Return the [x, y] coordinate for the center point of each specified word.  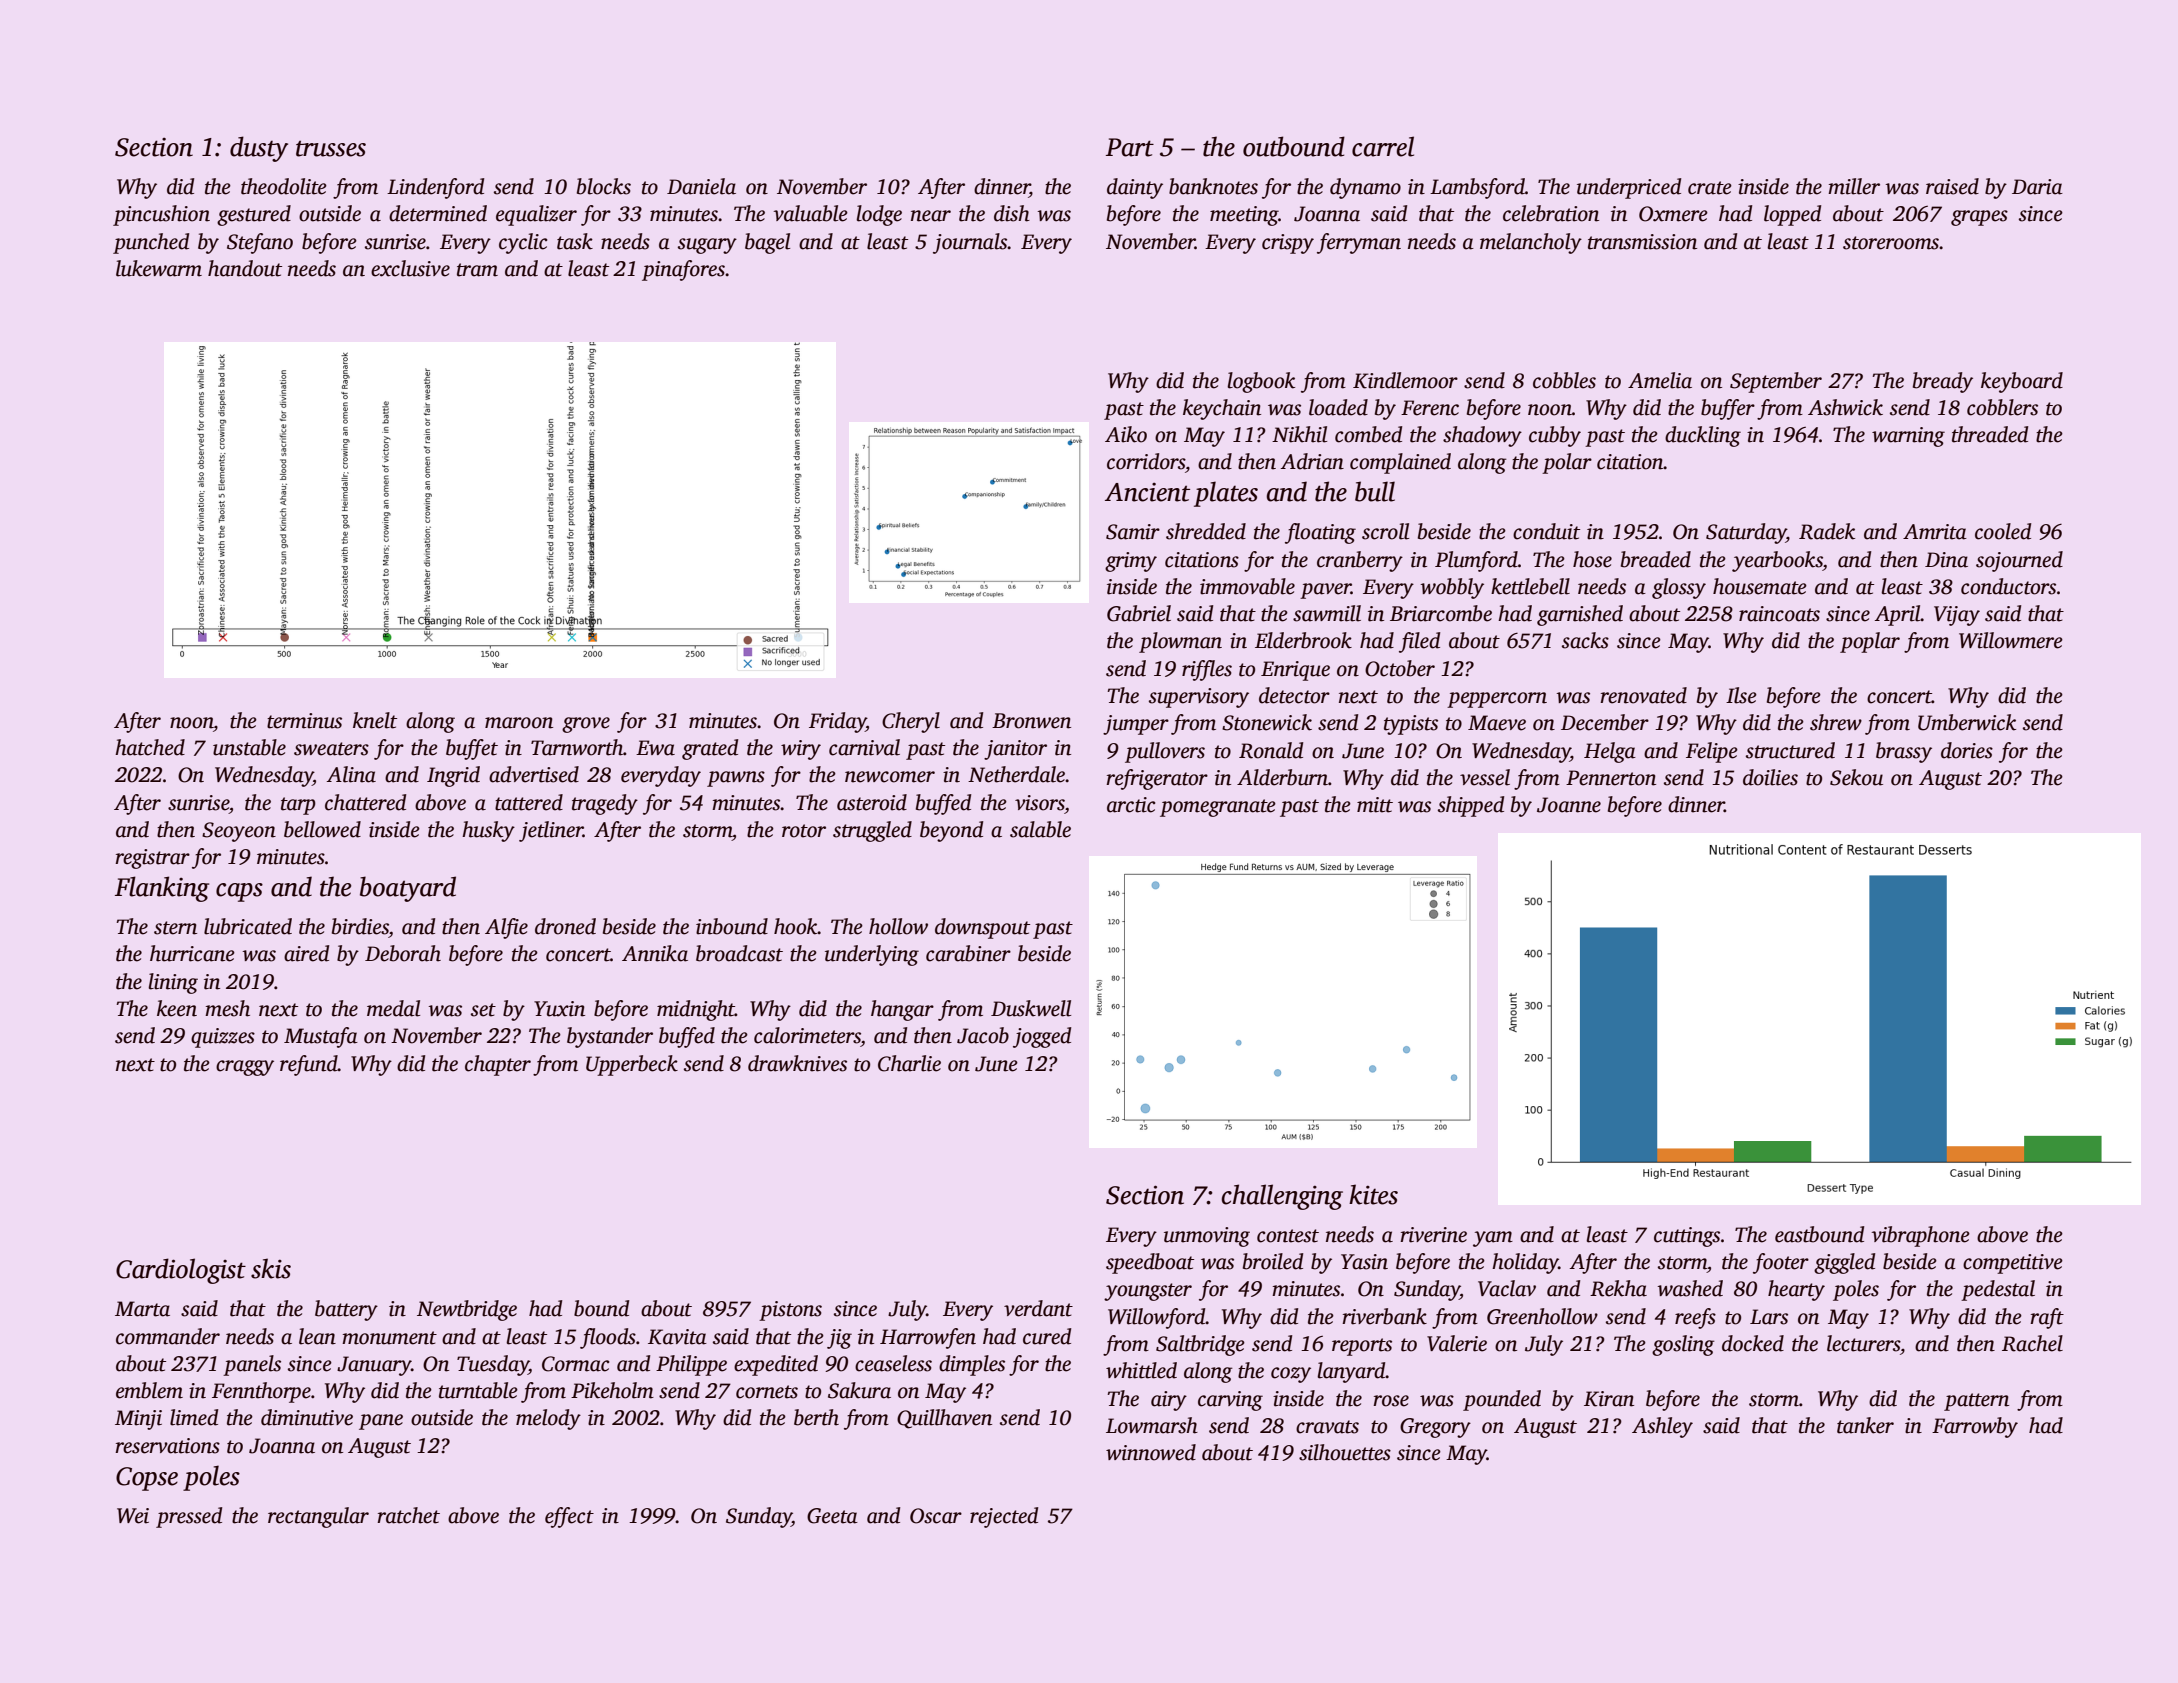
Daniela [701, 186]
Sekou [1856, 777]
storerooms [1891, 243]
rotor [804, 831]
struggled [872, 831]
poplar [1870, 642]
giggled [1844, 1263]
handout [245, 268]
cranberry [1360, 561]
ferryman [1359, 243]
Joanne [1569, 805]
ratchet [408, 1515]
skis [271, 1268]
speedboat [1150, 1263]
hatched [150, 747]
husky [488, 831]
